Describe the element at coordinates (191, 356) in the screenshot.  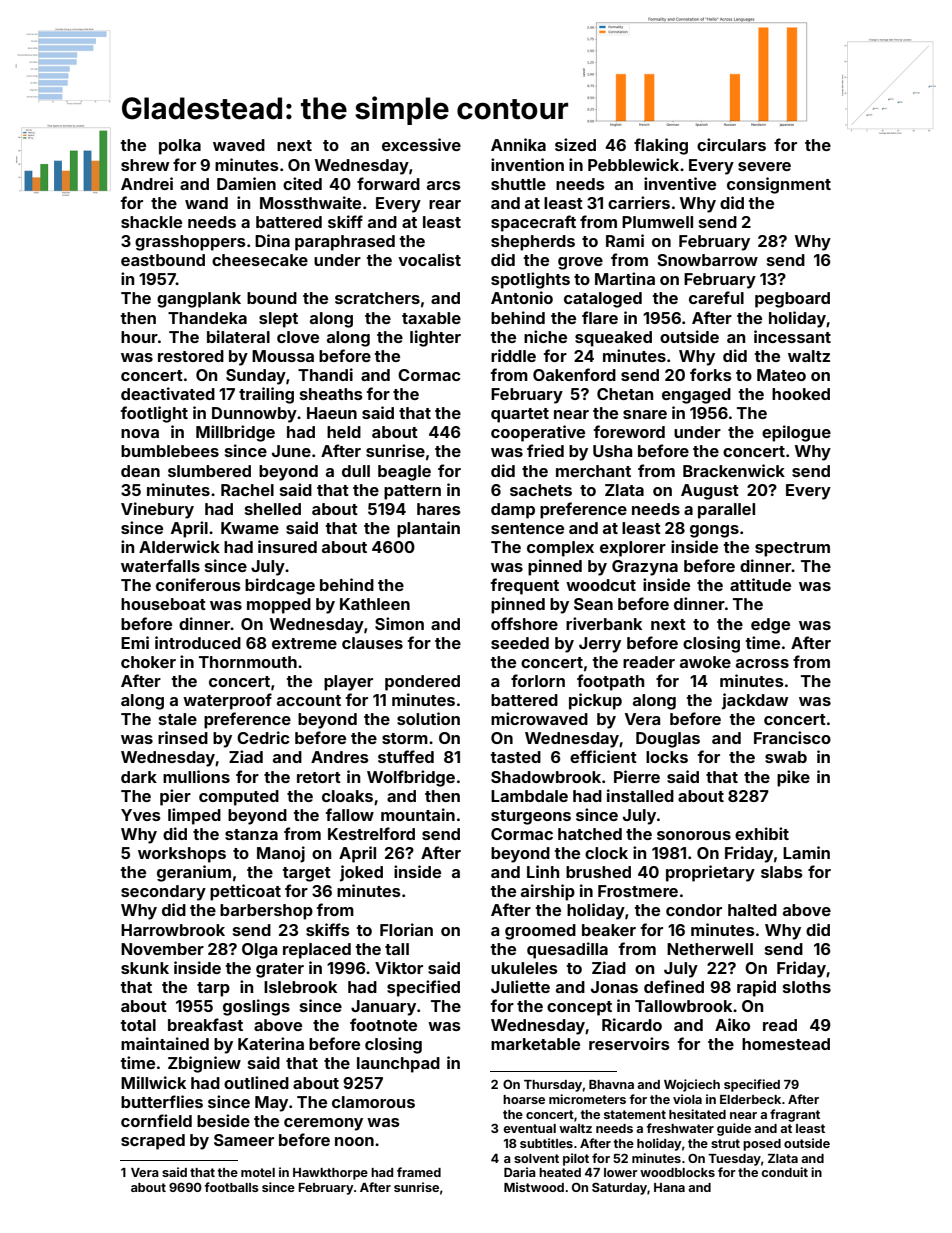
I see `restored` at that location.
